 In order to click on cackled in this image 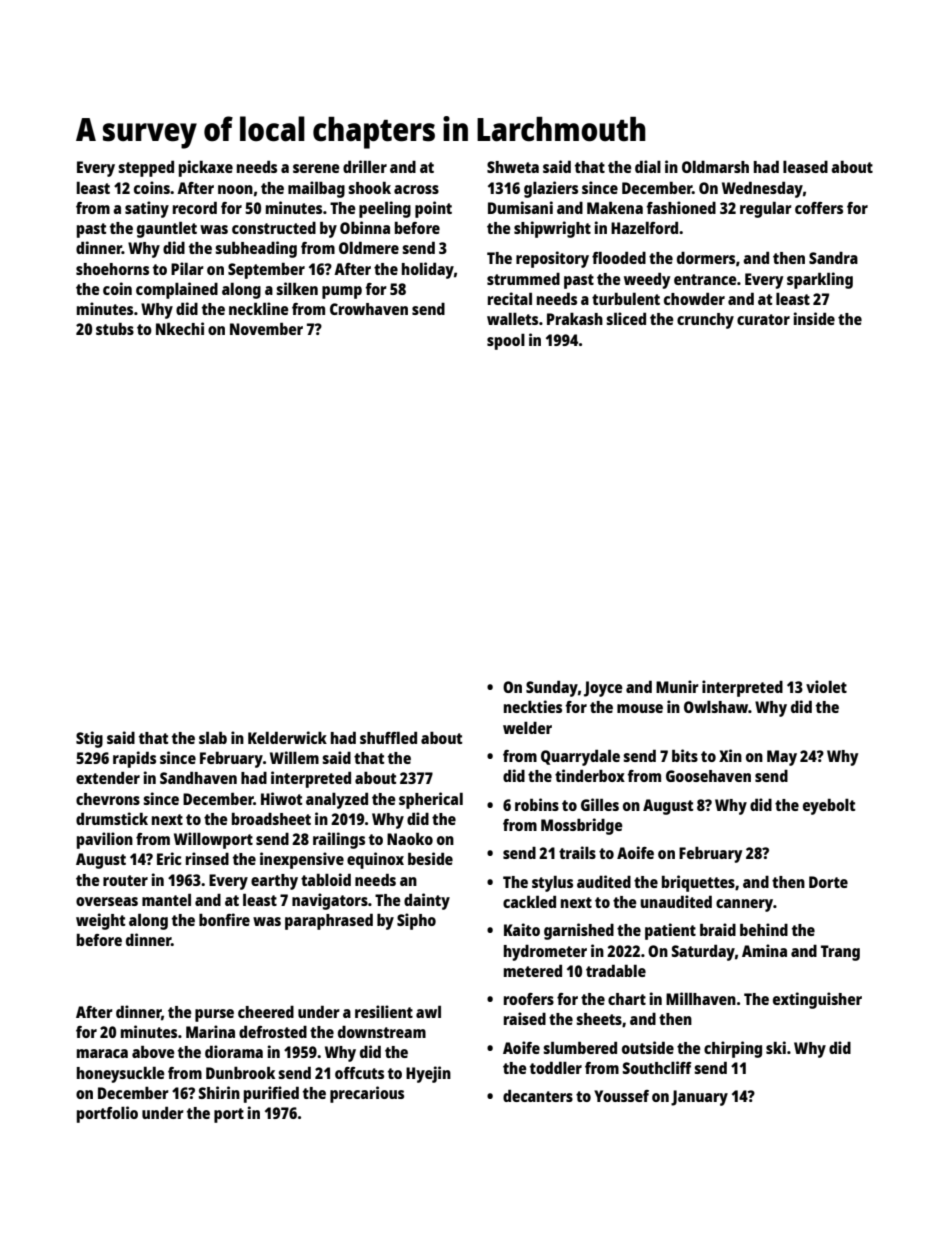, I will do `click(529, 901)`.
